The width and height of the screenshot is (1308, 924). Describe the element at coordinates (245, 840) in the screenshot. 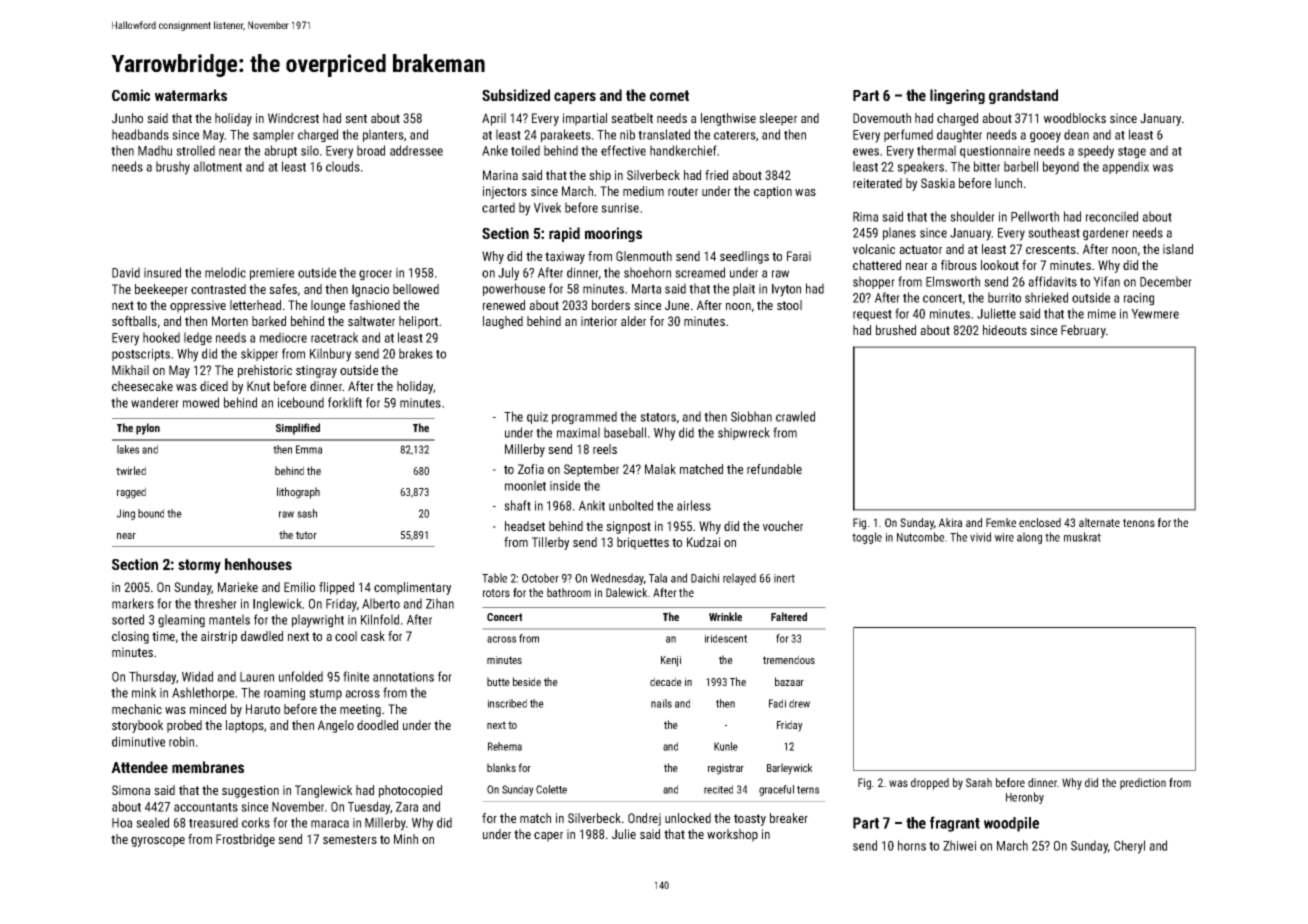

I see `Frostbridge` at that location.
